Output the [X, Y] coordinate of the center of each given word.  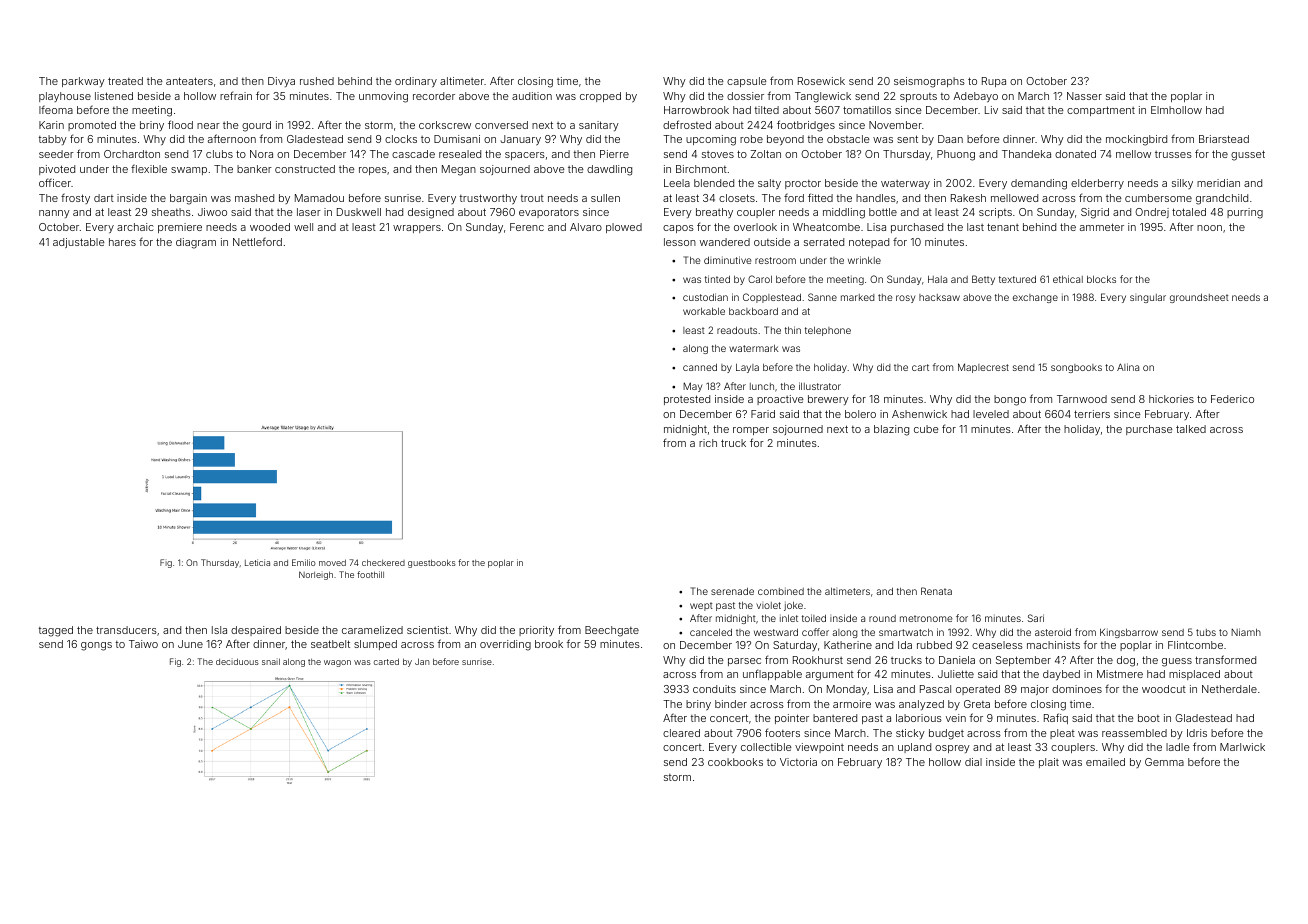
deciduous [237, 661]
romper [751, 431]
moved [332, 562]
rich [708, 443]
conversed [501, 125]
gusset [1248, 155]
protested [687, 400]
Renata [936, 591]
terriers [1092, 414]
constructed [305, 169]
